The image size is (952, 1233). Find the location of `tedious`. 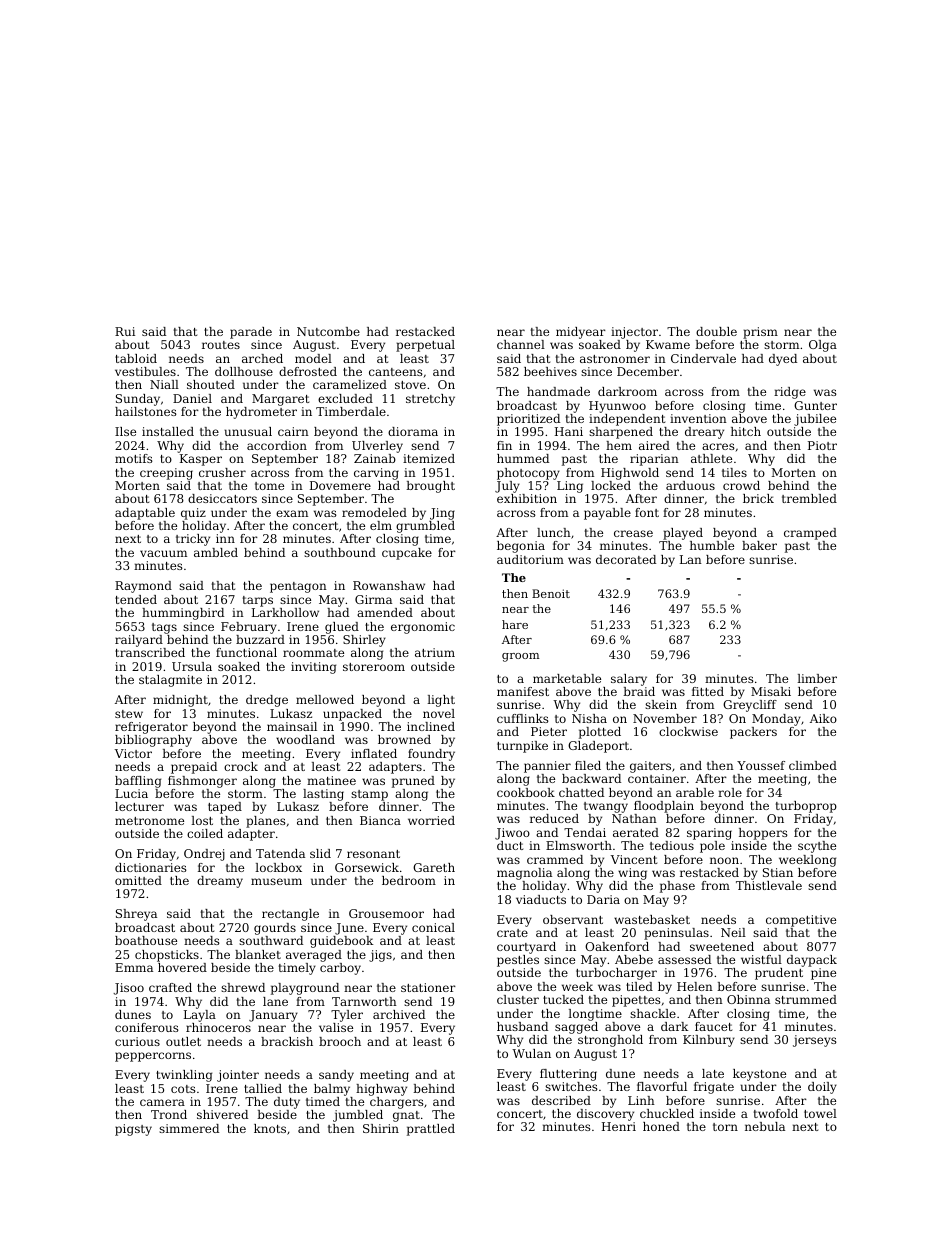

tedious is located at coordinates (672, 845).
